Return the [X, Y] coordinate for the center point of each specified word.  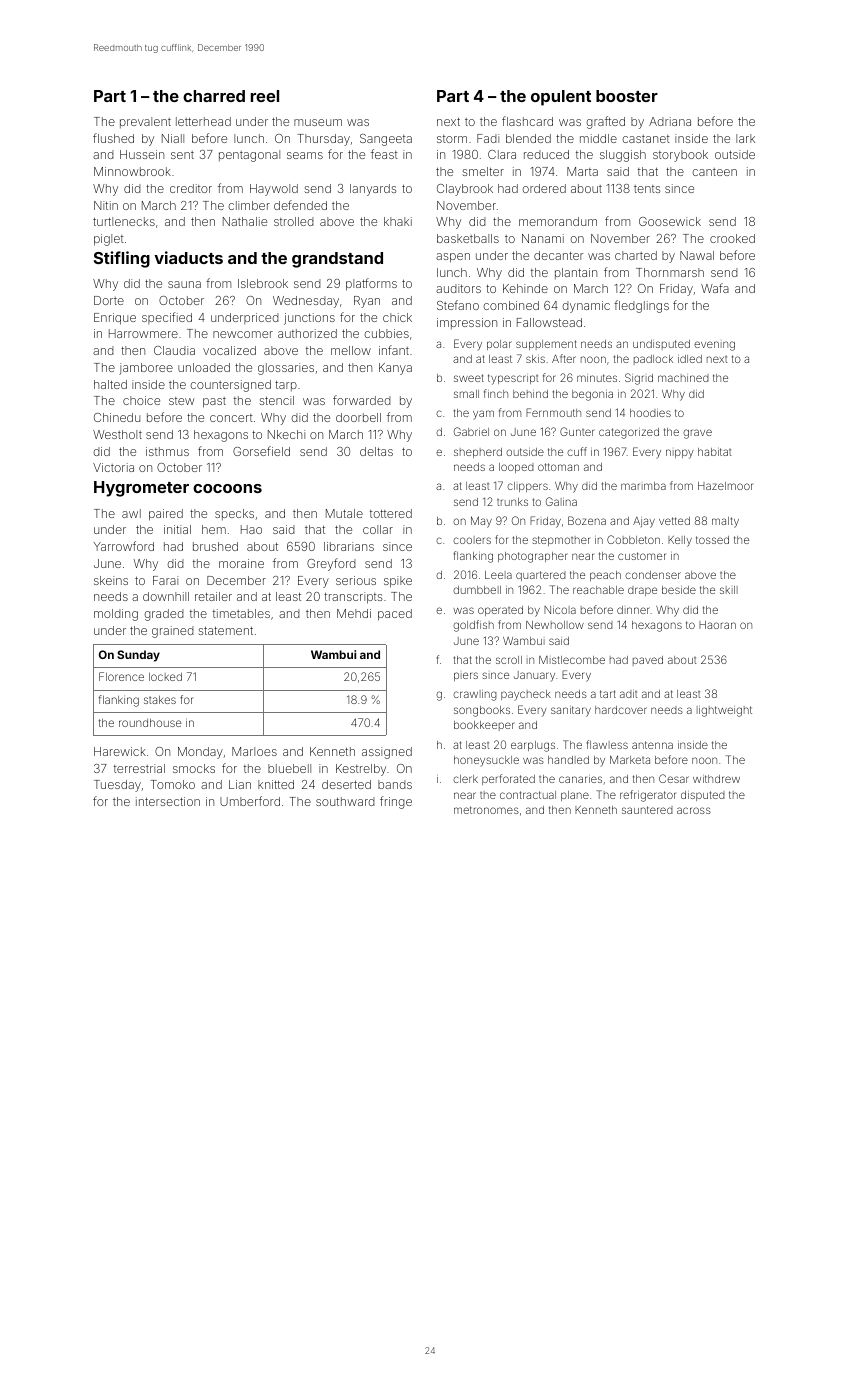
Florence [121, 676]
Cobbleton [633, 539]
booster [627, 96]
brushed [215, 546]
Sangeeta [386, 140]
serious [356, 580]
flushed [113, 138]
